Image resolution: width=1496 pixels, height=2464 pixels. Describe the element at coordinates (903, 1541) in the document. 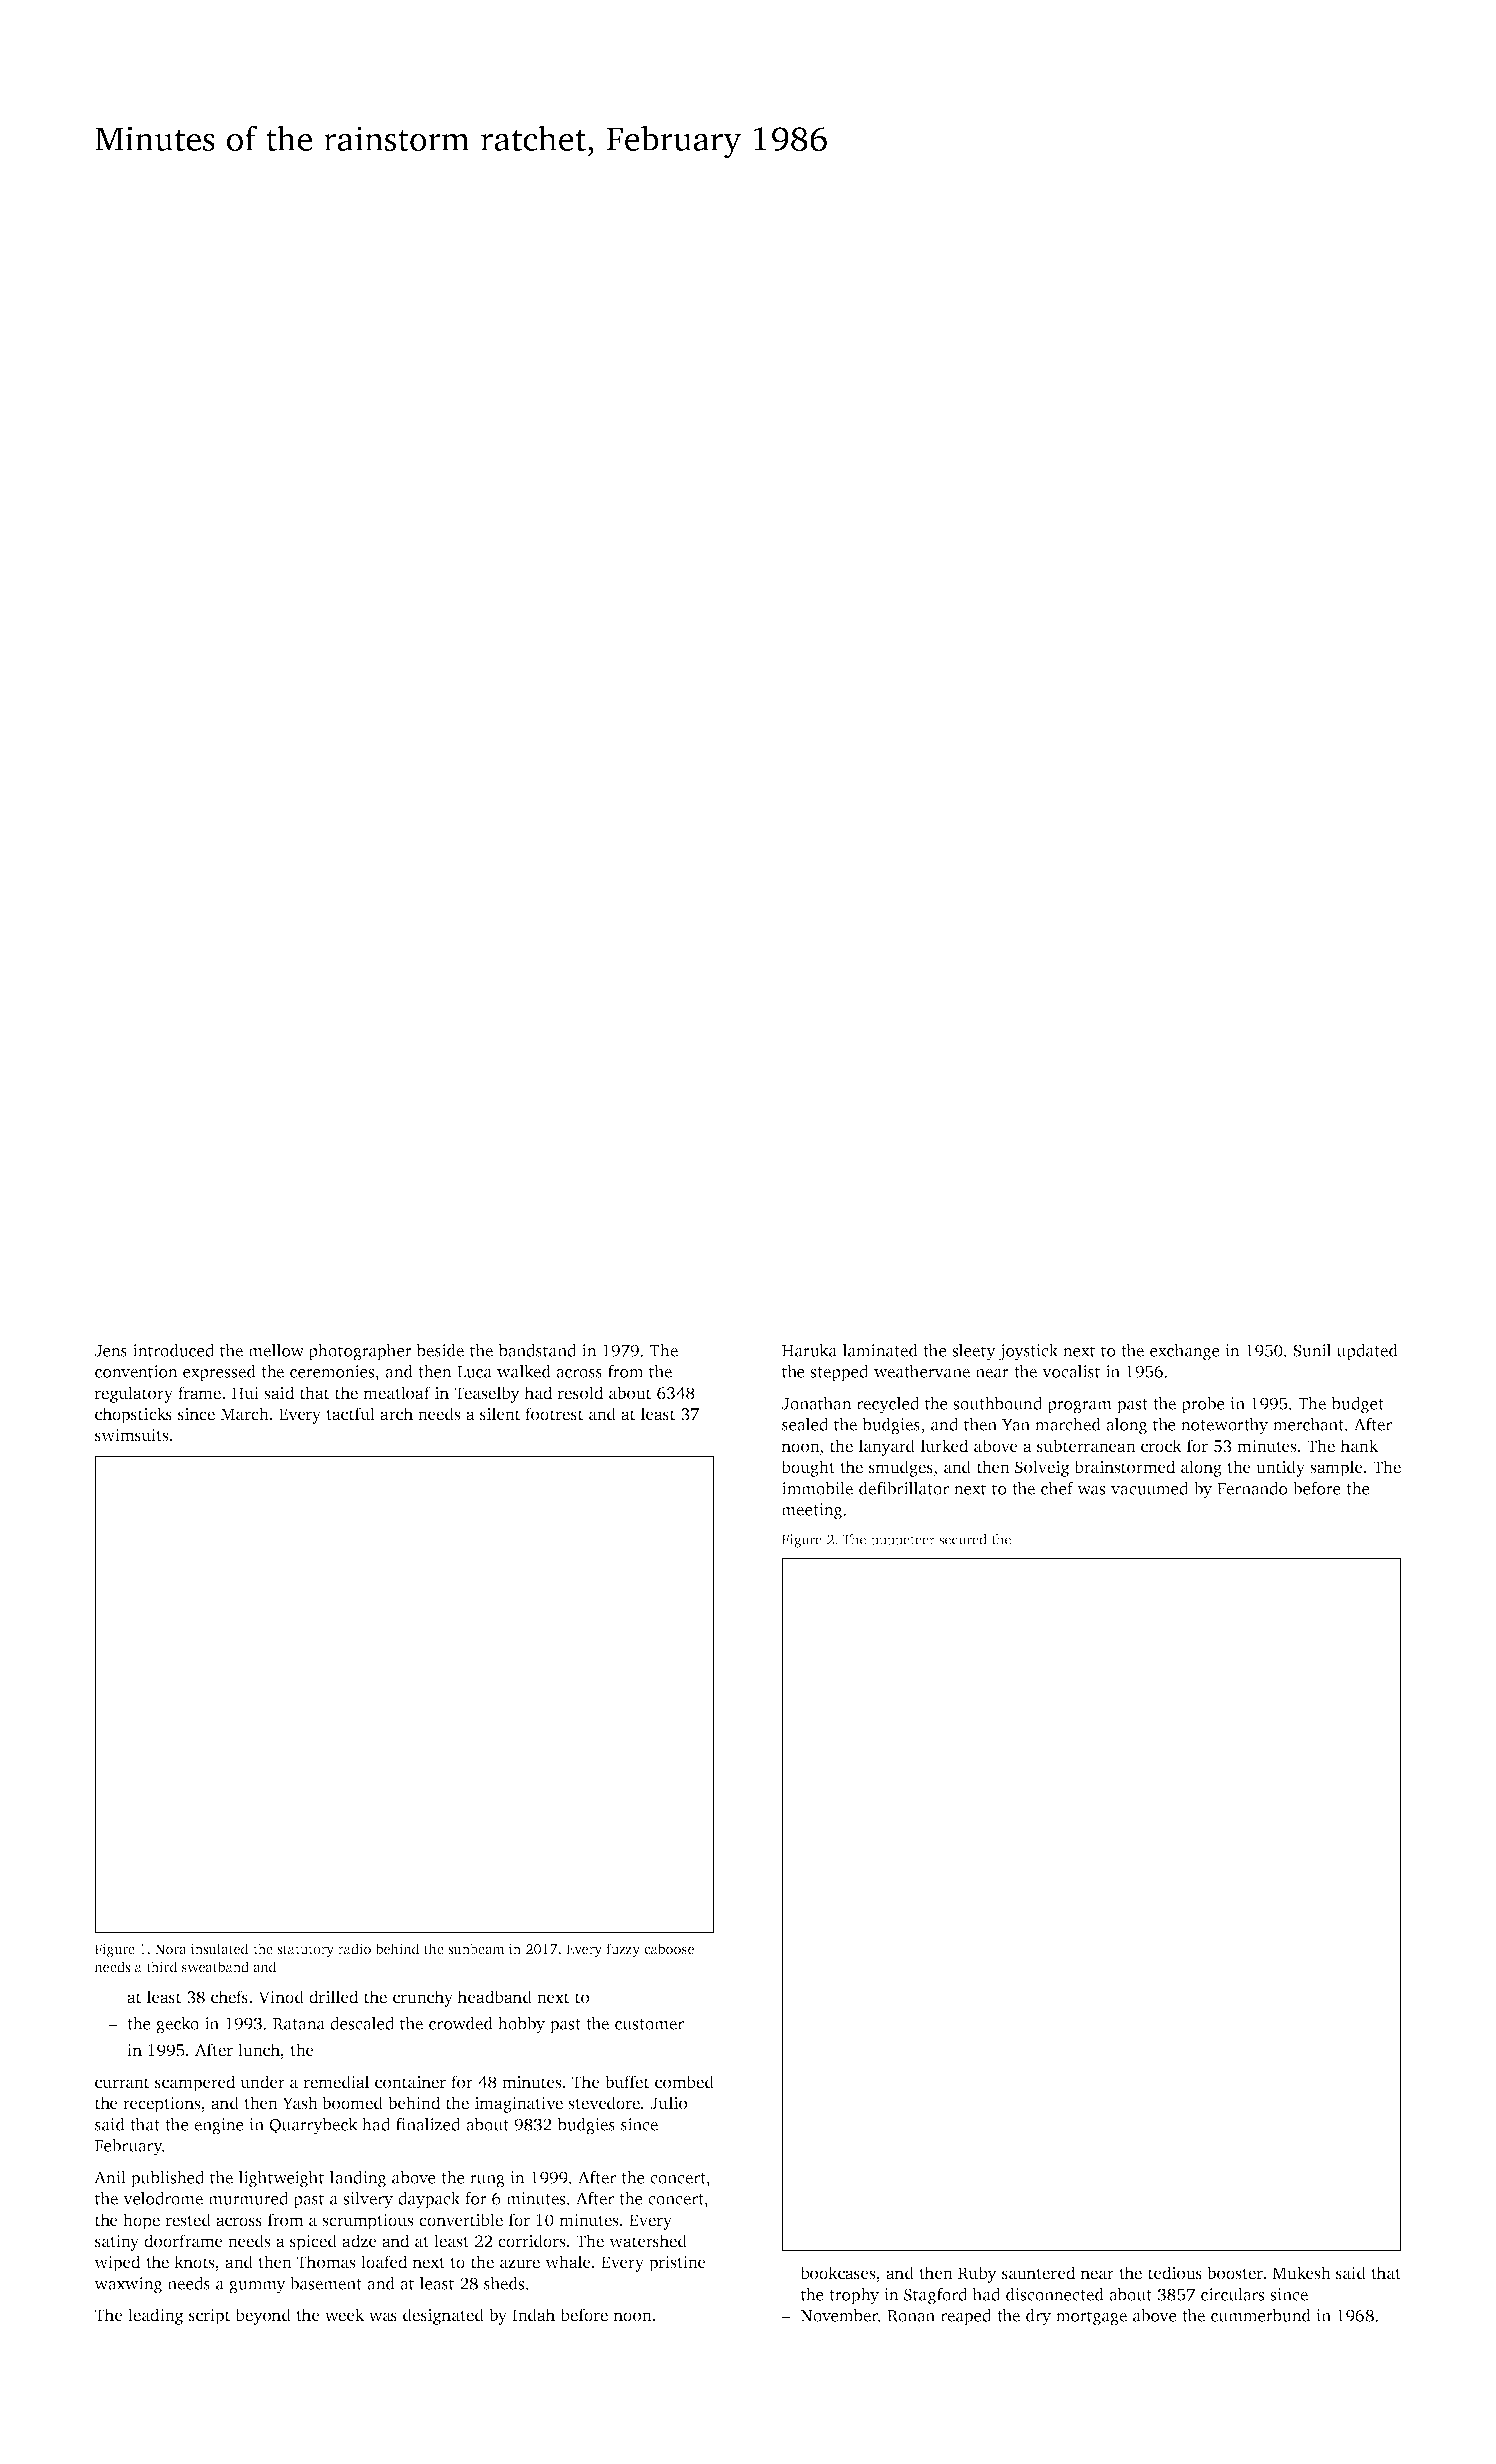

I see `puppeteer` at that location.
